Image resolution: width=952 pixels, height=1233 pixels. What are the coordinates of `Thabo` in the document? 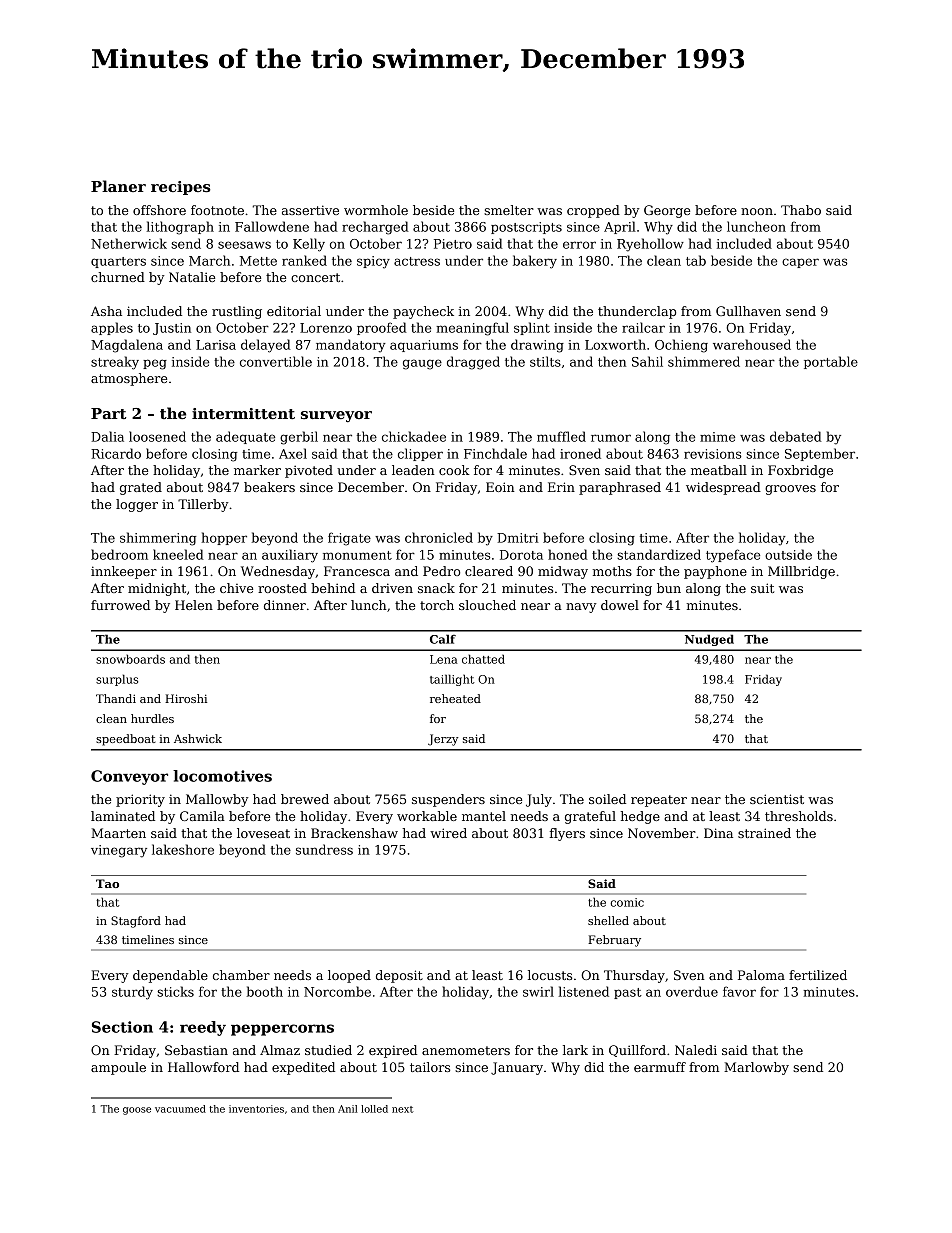 It's located at (801, 210).
